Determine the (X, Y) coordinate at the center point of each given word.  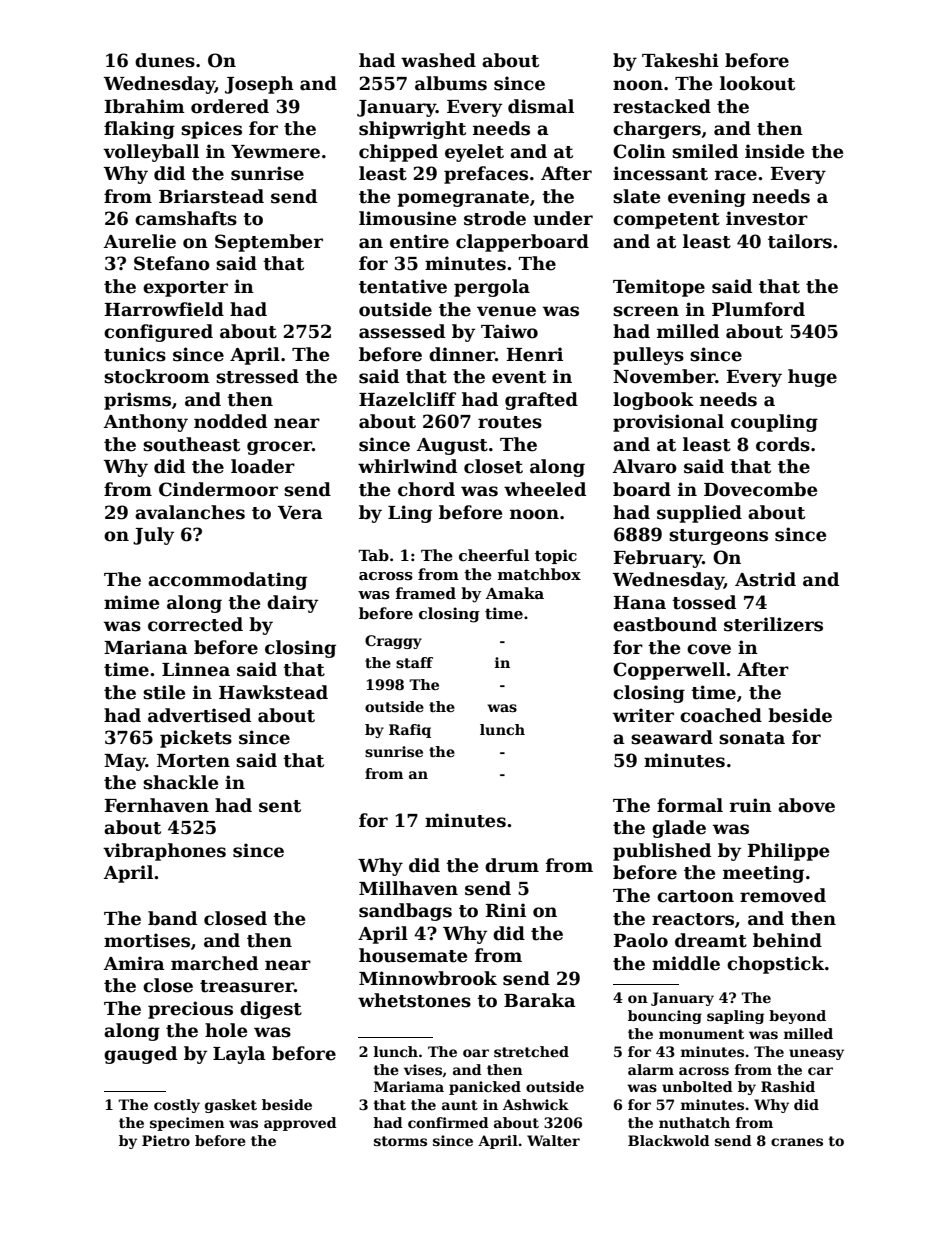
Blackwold (669, 1140)
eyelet (474, 153)
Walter (553, 1140)
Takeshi (680, 60)
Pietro (166, 1140)
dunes (165, 60)
